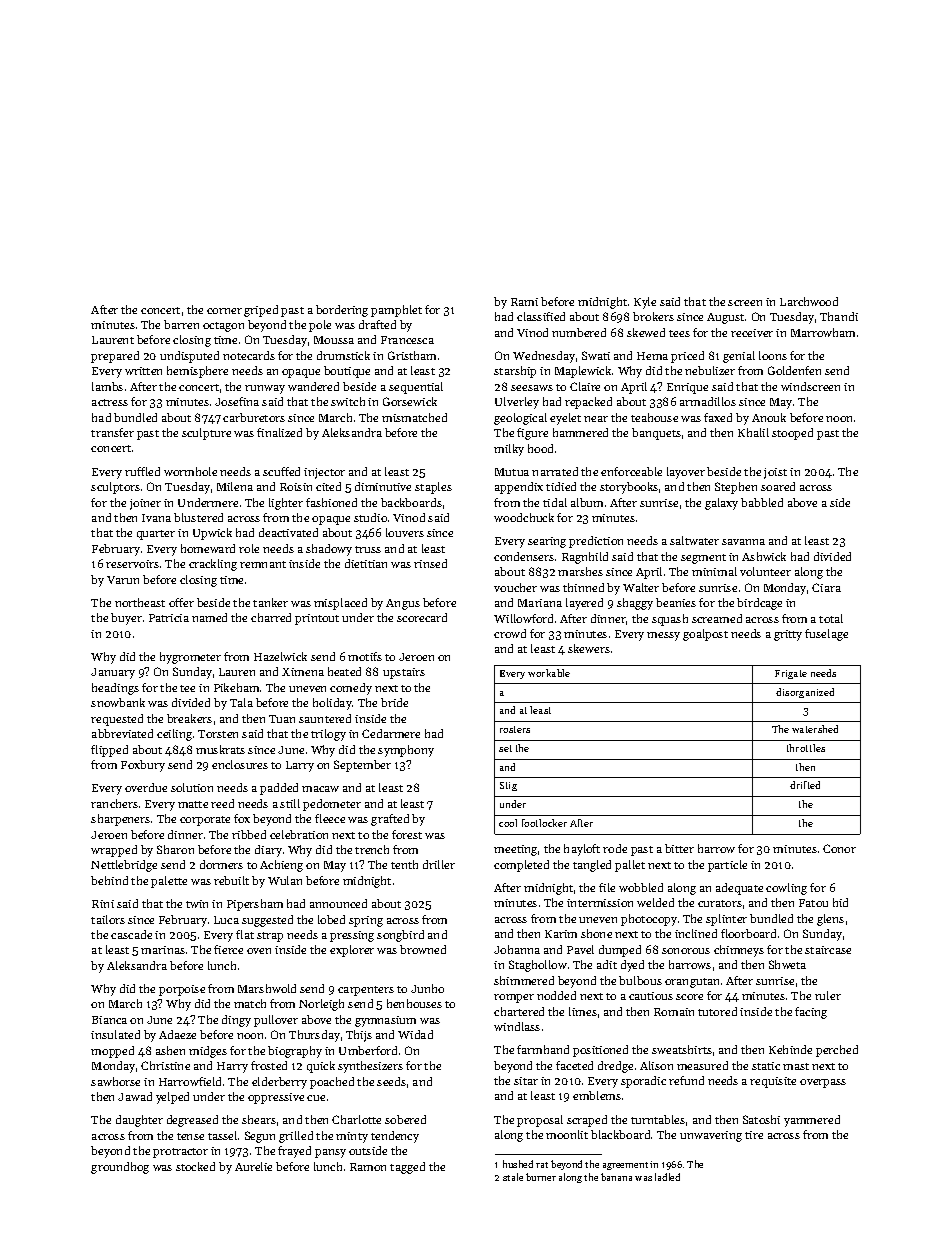  What do you see at coordinates (727, 866) in the screenshot?
I see `particle` at bounding box center [727, 866].
